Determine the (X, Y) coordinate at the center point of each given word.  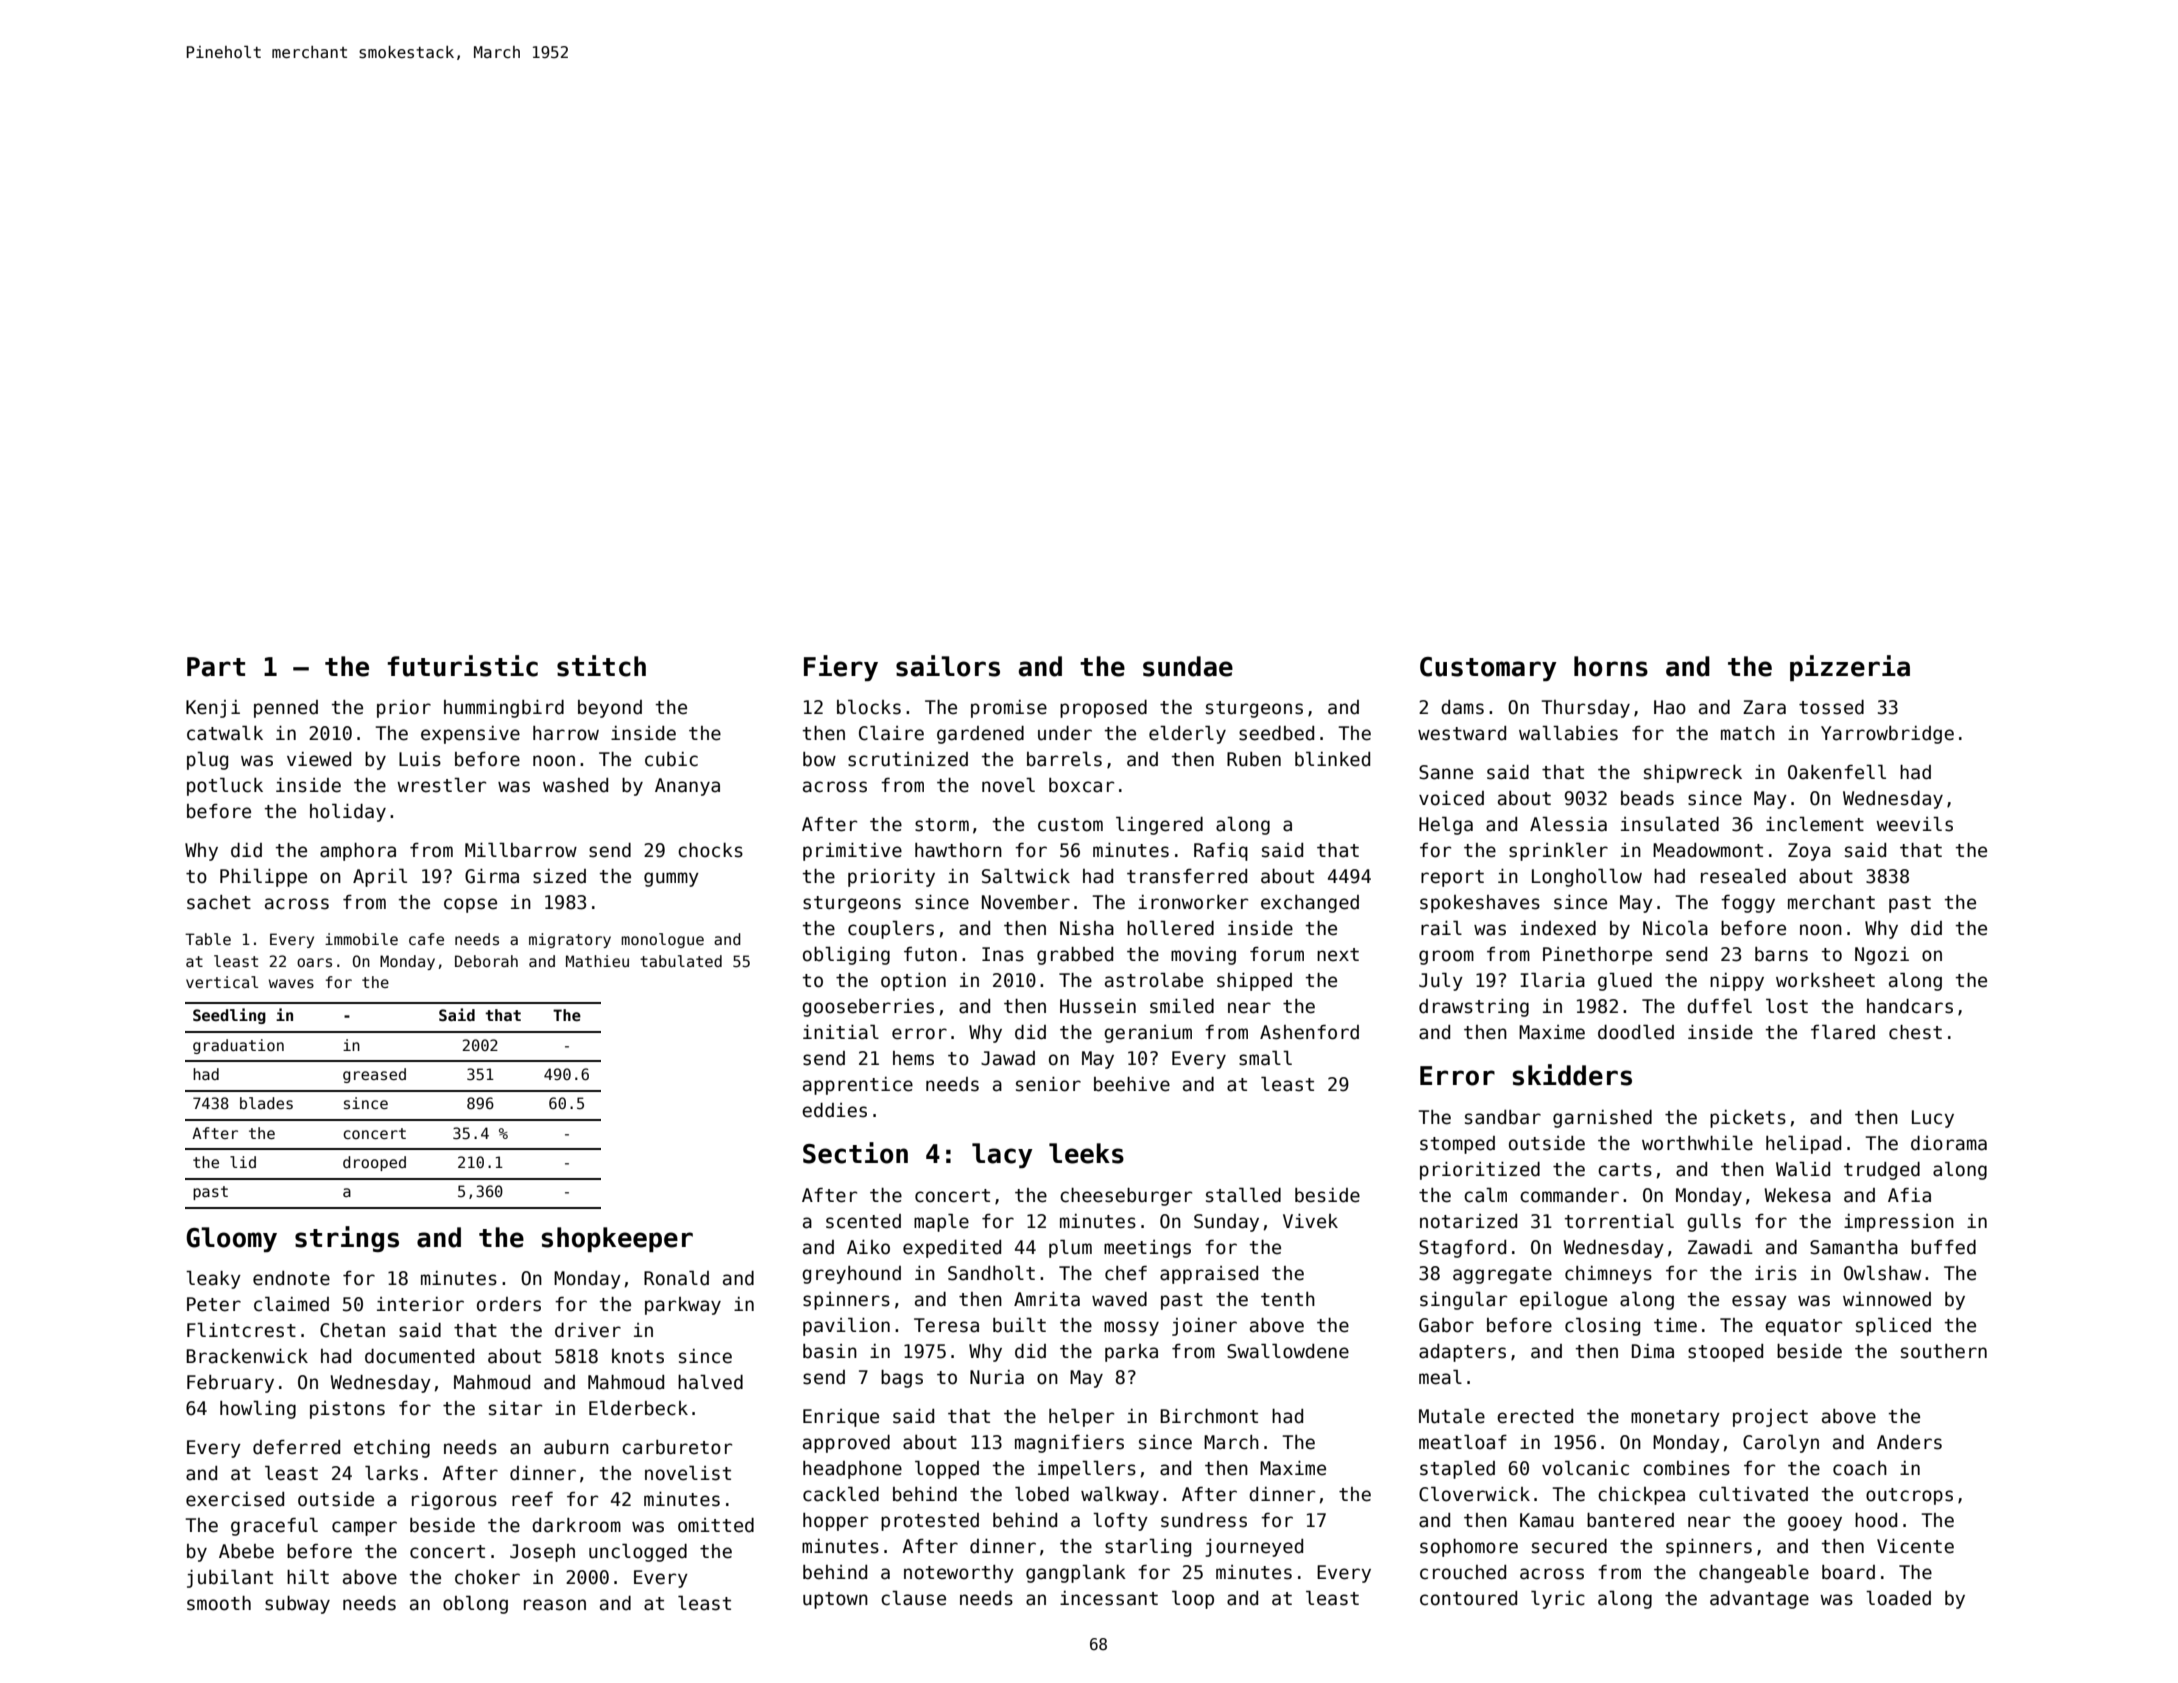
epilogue (1563, 1300)
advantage (1759, 1600)
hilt (308, 1576)
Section (855, 1153)
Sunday (1226, 1223)
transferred (1187, 876)
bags (902, 1379)
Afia (1909, 1195)
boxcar (1081, 785)
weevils (1914, 824)
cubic (671, 759)
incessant (1109, 1598)
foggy (1748, 904)
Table (208, 939)
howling (258, 1409)
